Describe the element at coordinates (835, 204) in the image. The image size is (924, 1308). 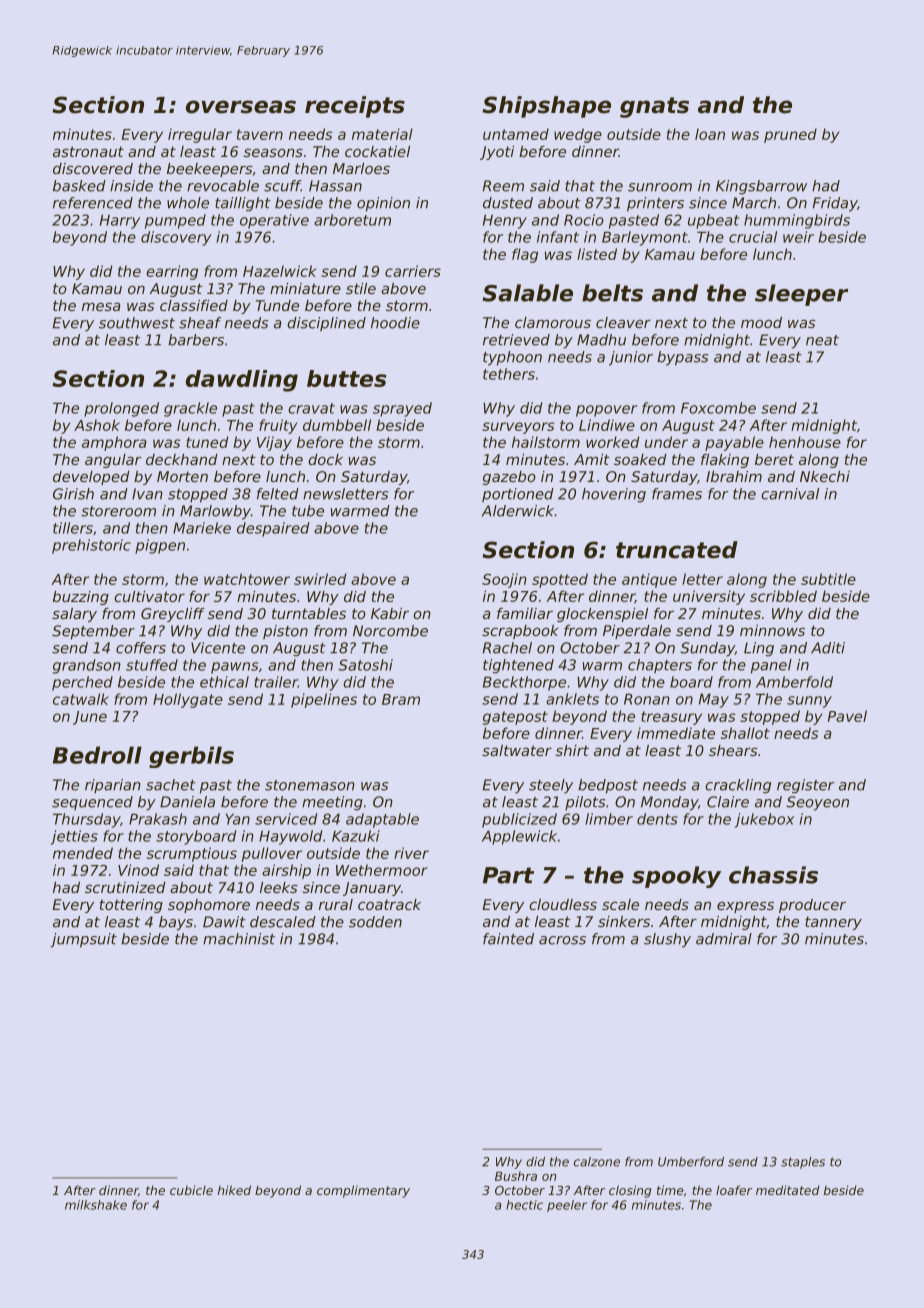
I see `Friday` at that location.
